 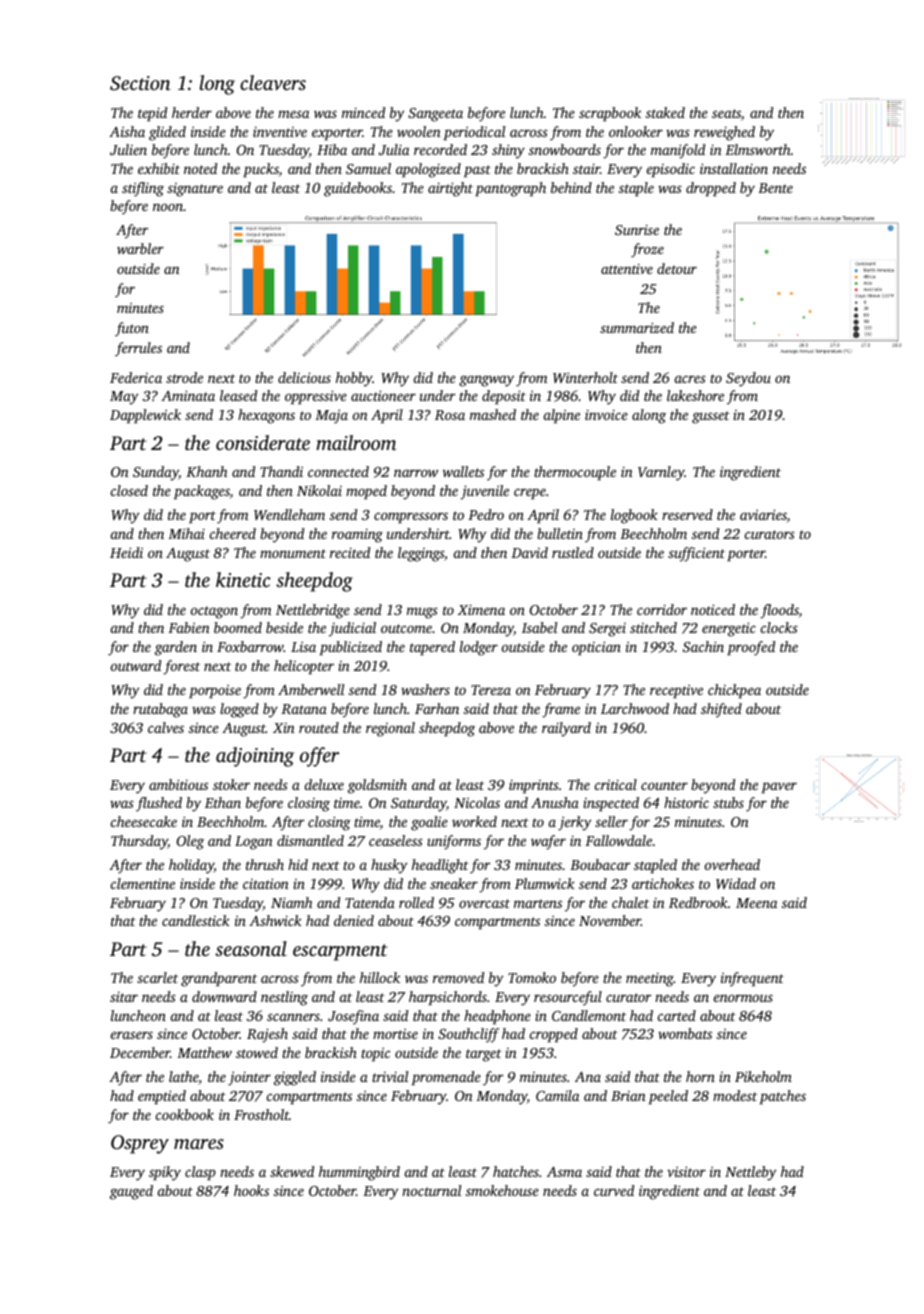 I want to click on Mihai, so click(x=186, y=533).
